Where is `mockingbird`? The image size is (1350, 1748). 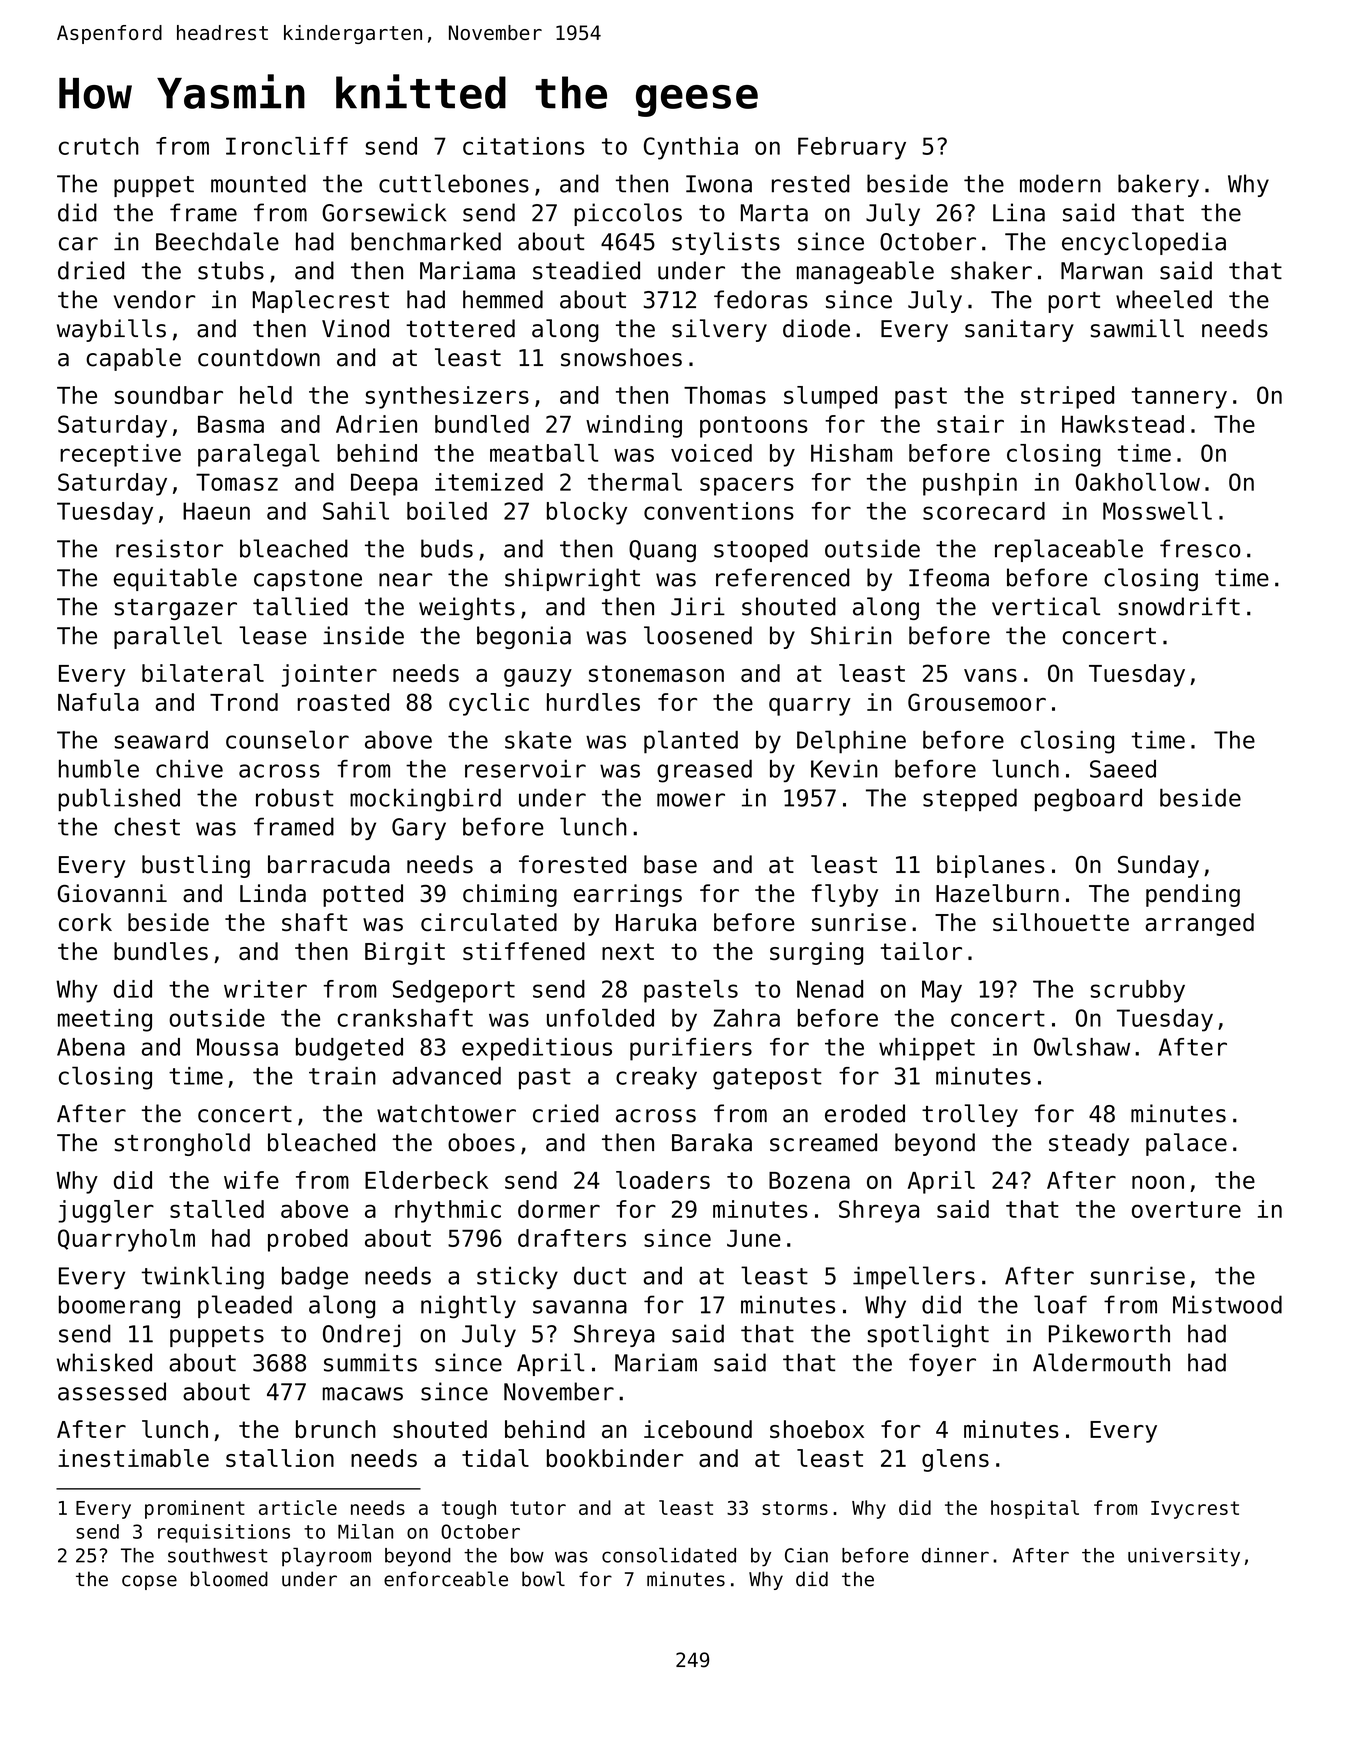 mockingbird is located at coordinates (425, 800).
